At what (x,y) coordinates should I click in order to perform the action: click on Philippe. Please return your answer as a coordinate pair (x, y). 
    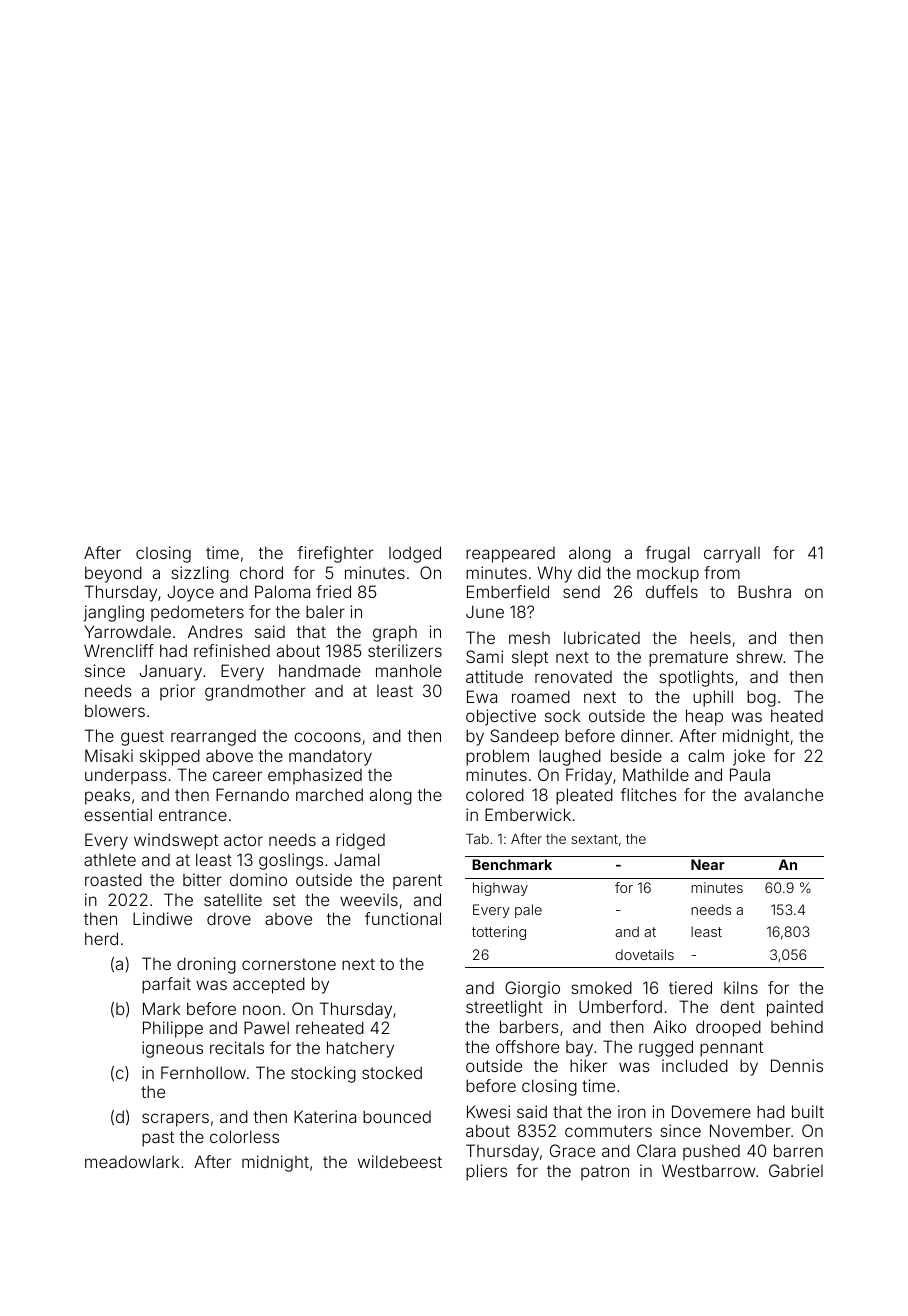
    Looking at the image, I should click on (173, 1029).
